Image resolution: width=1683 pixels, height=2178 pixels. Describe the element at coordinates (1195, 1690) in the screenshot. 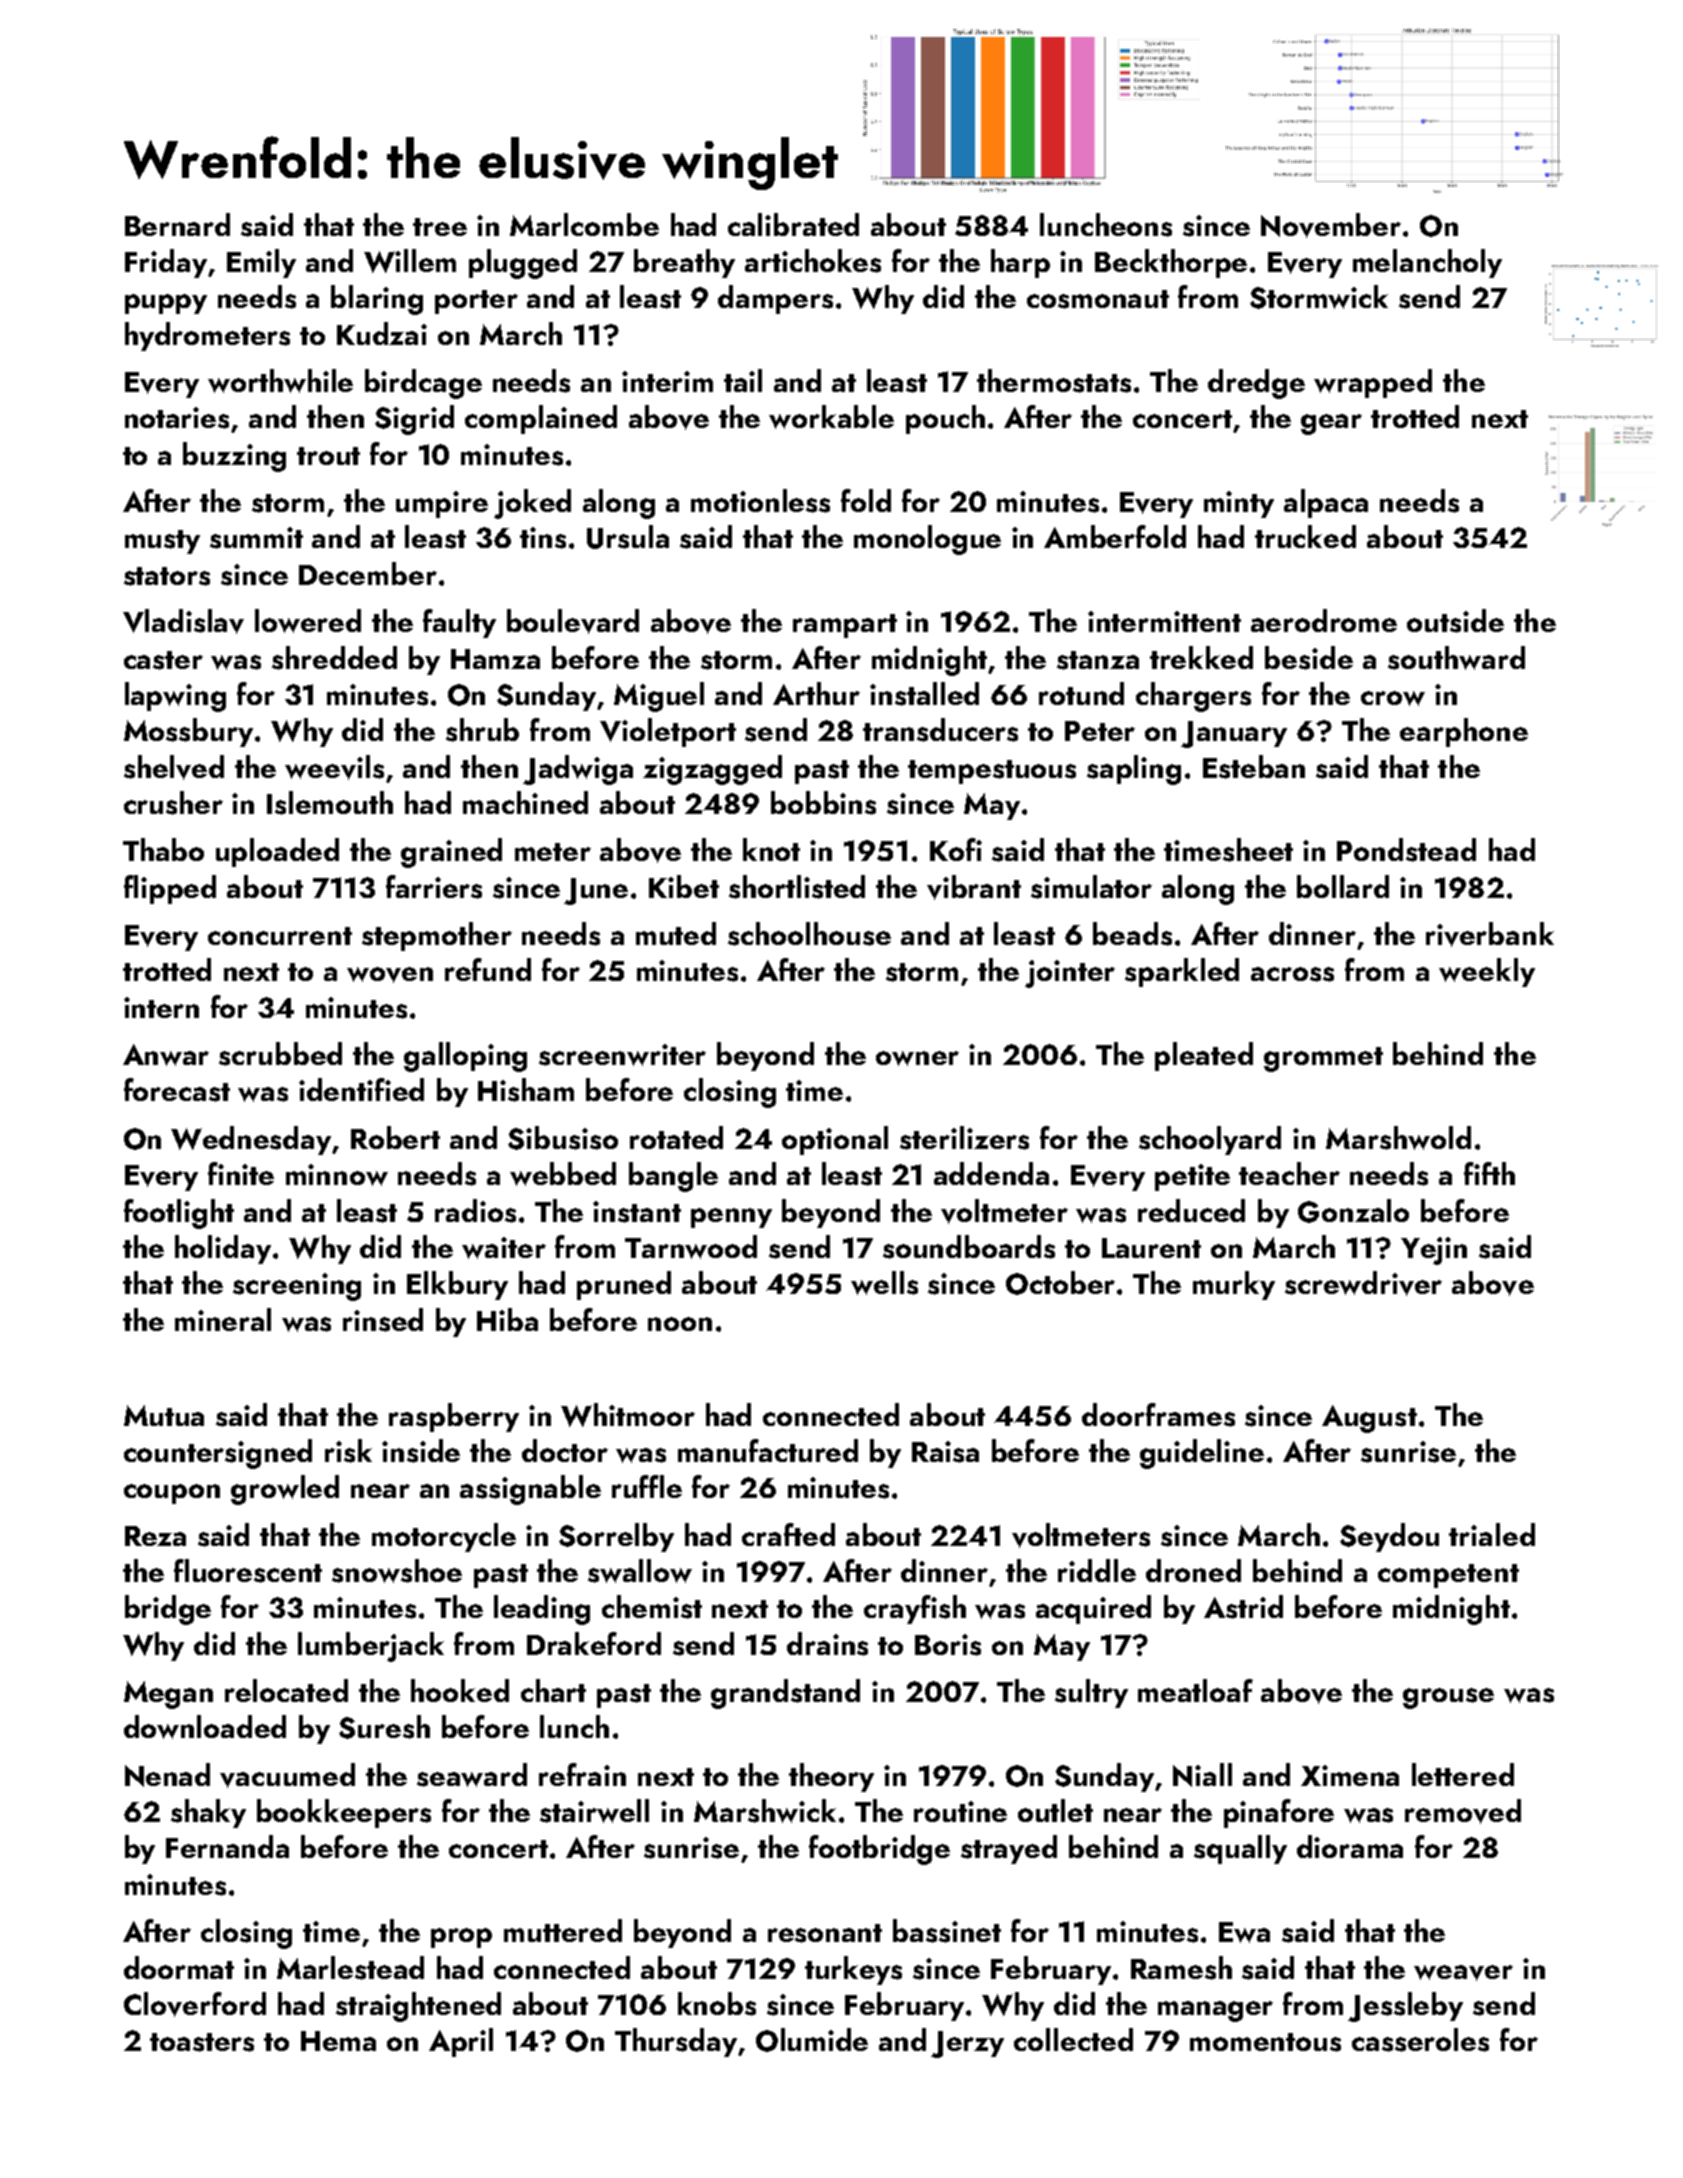

I see `meatloaf` at that location.
